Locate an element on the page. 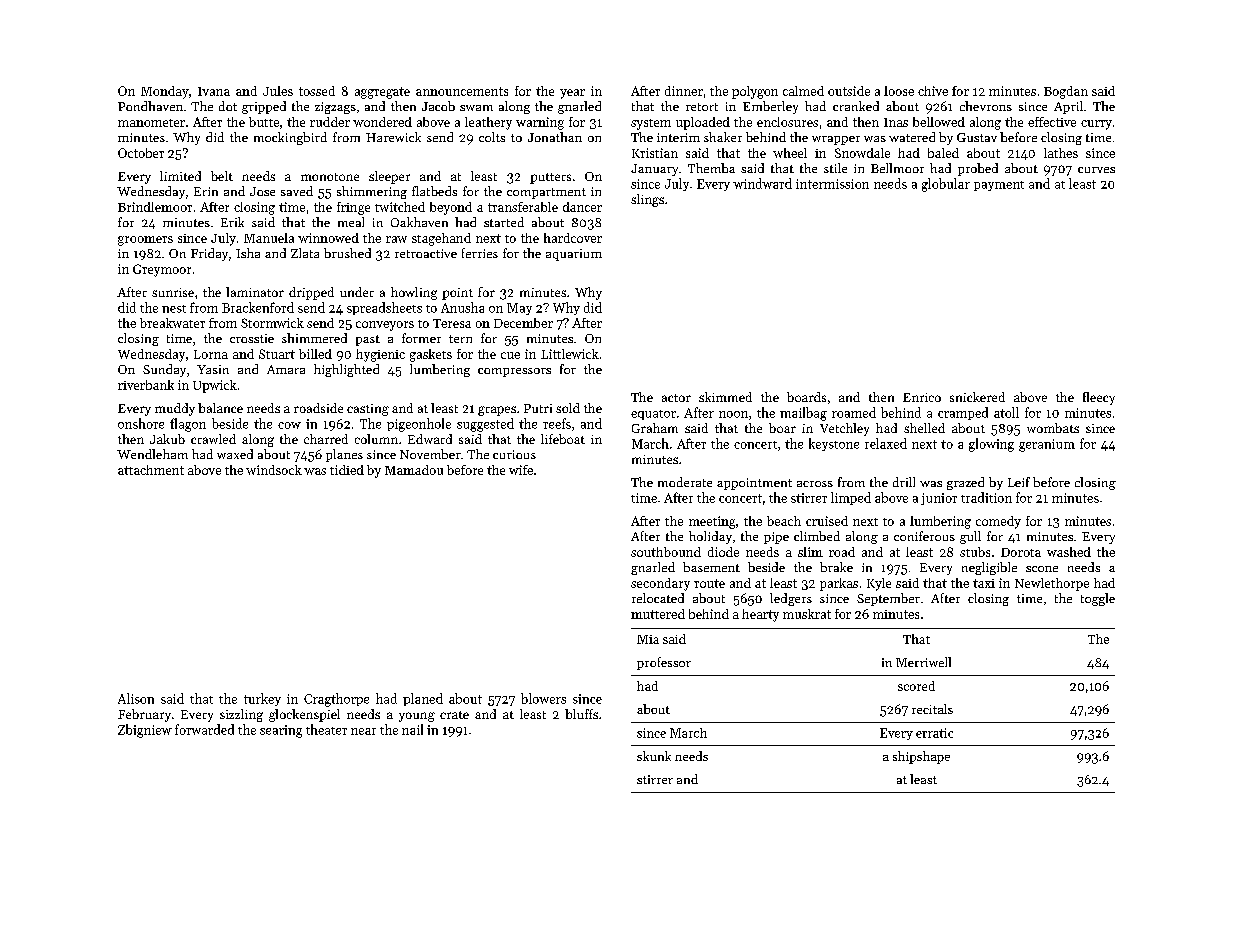 Image resolution: width=1233 pixels, height=952 pixels. professor is located at coordinates (664, 663).
